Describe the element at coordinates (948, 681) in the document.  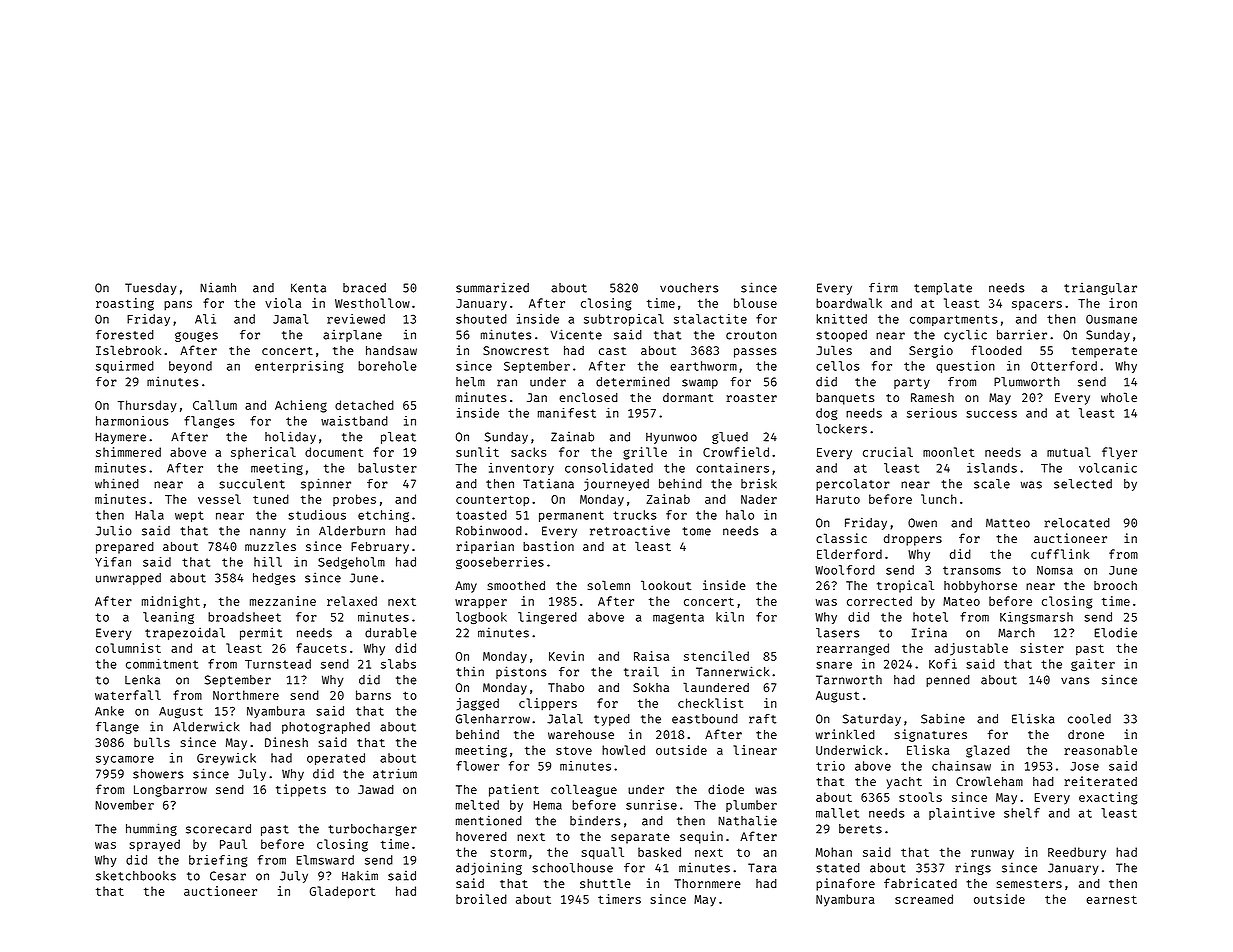
I see `penned` at that location.
